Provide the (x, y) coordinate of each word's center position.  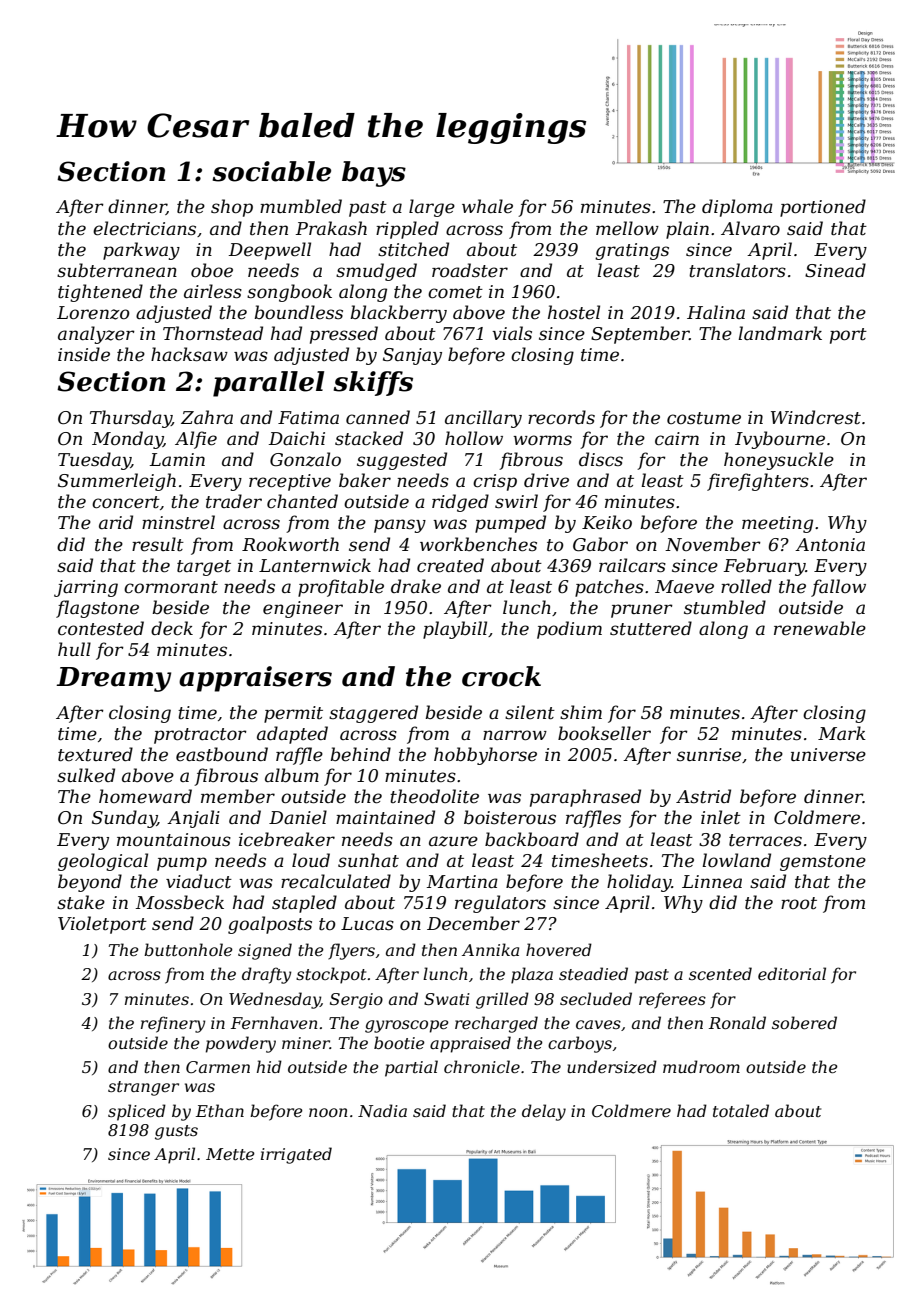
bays (374, 174)
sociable (272, 171)
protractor (200, 736)
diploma (737, 208)
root (799, 903)
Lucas (367, 924)
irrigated (296, 1155)
